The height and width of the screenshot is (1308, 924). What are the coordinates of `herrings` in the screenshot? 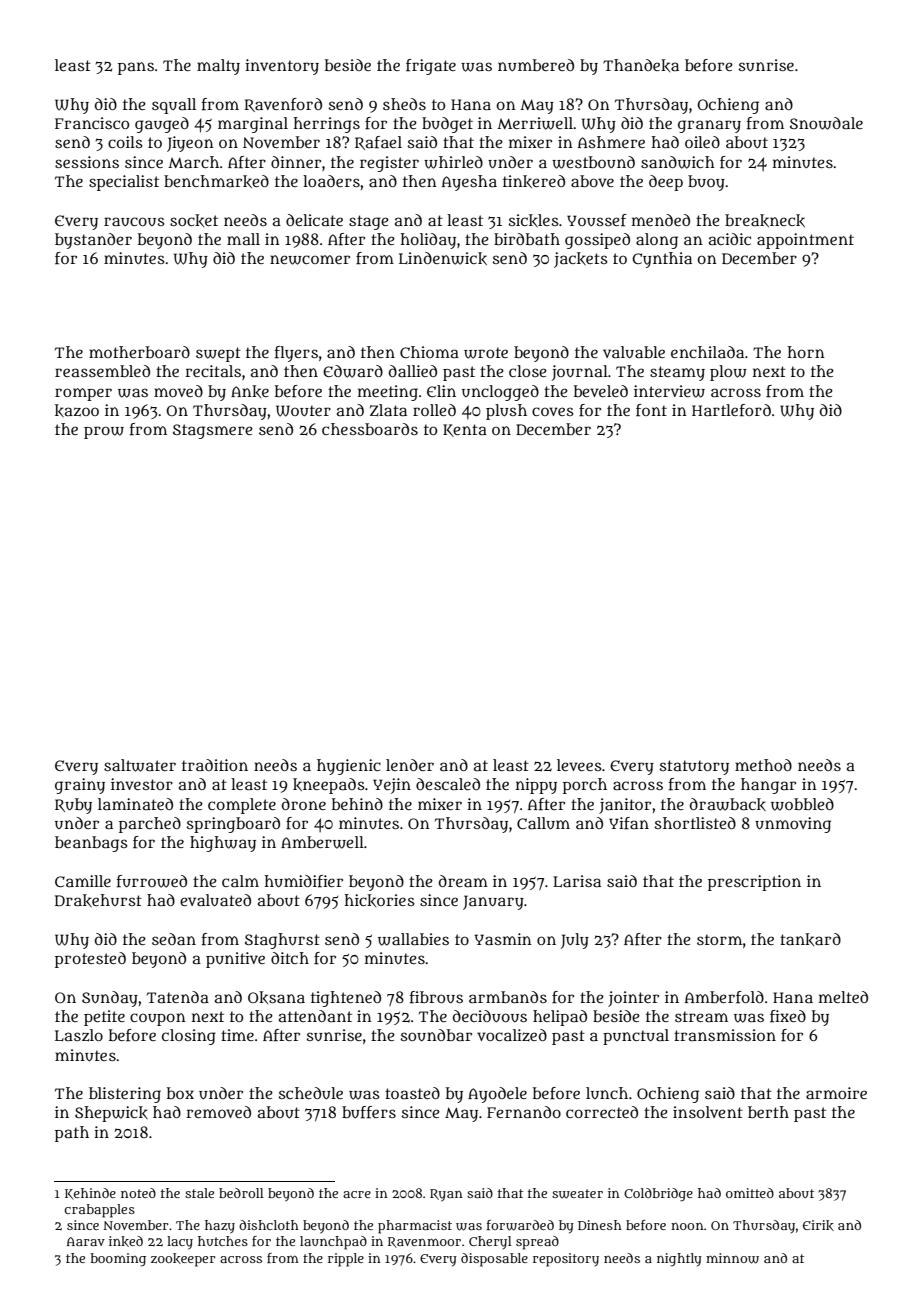 It's located at (327, 125).
